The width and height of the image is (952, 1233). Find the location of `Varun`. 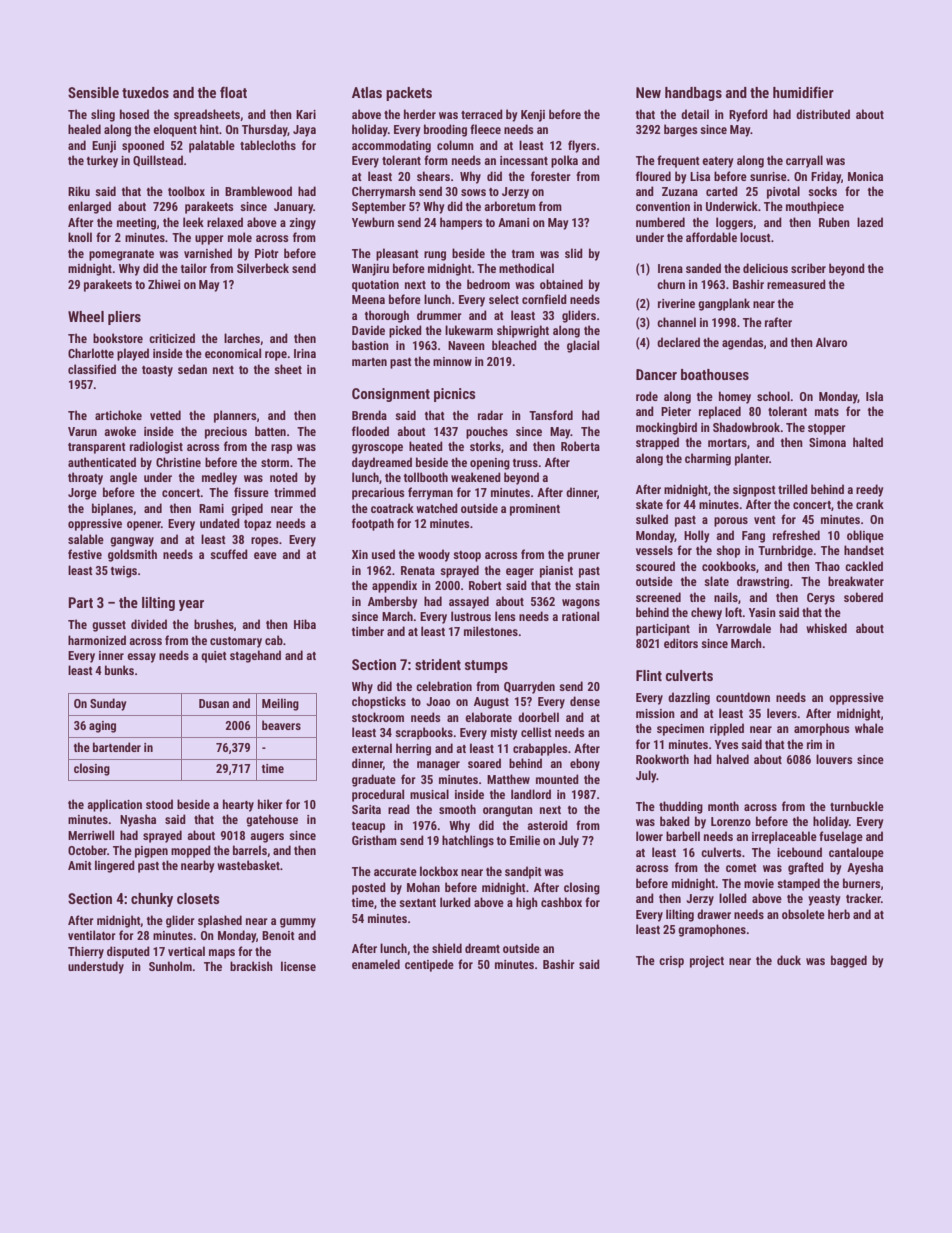

Varun is located at coordinates (82, 431).
